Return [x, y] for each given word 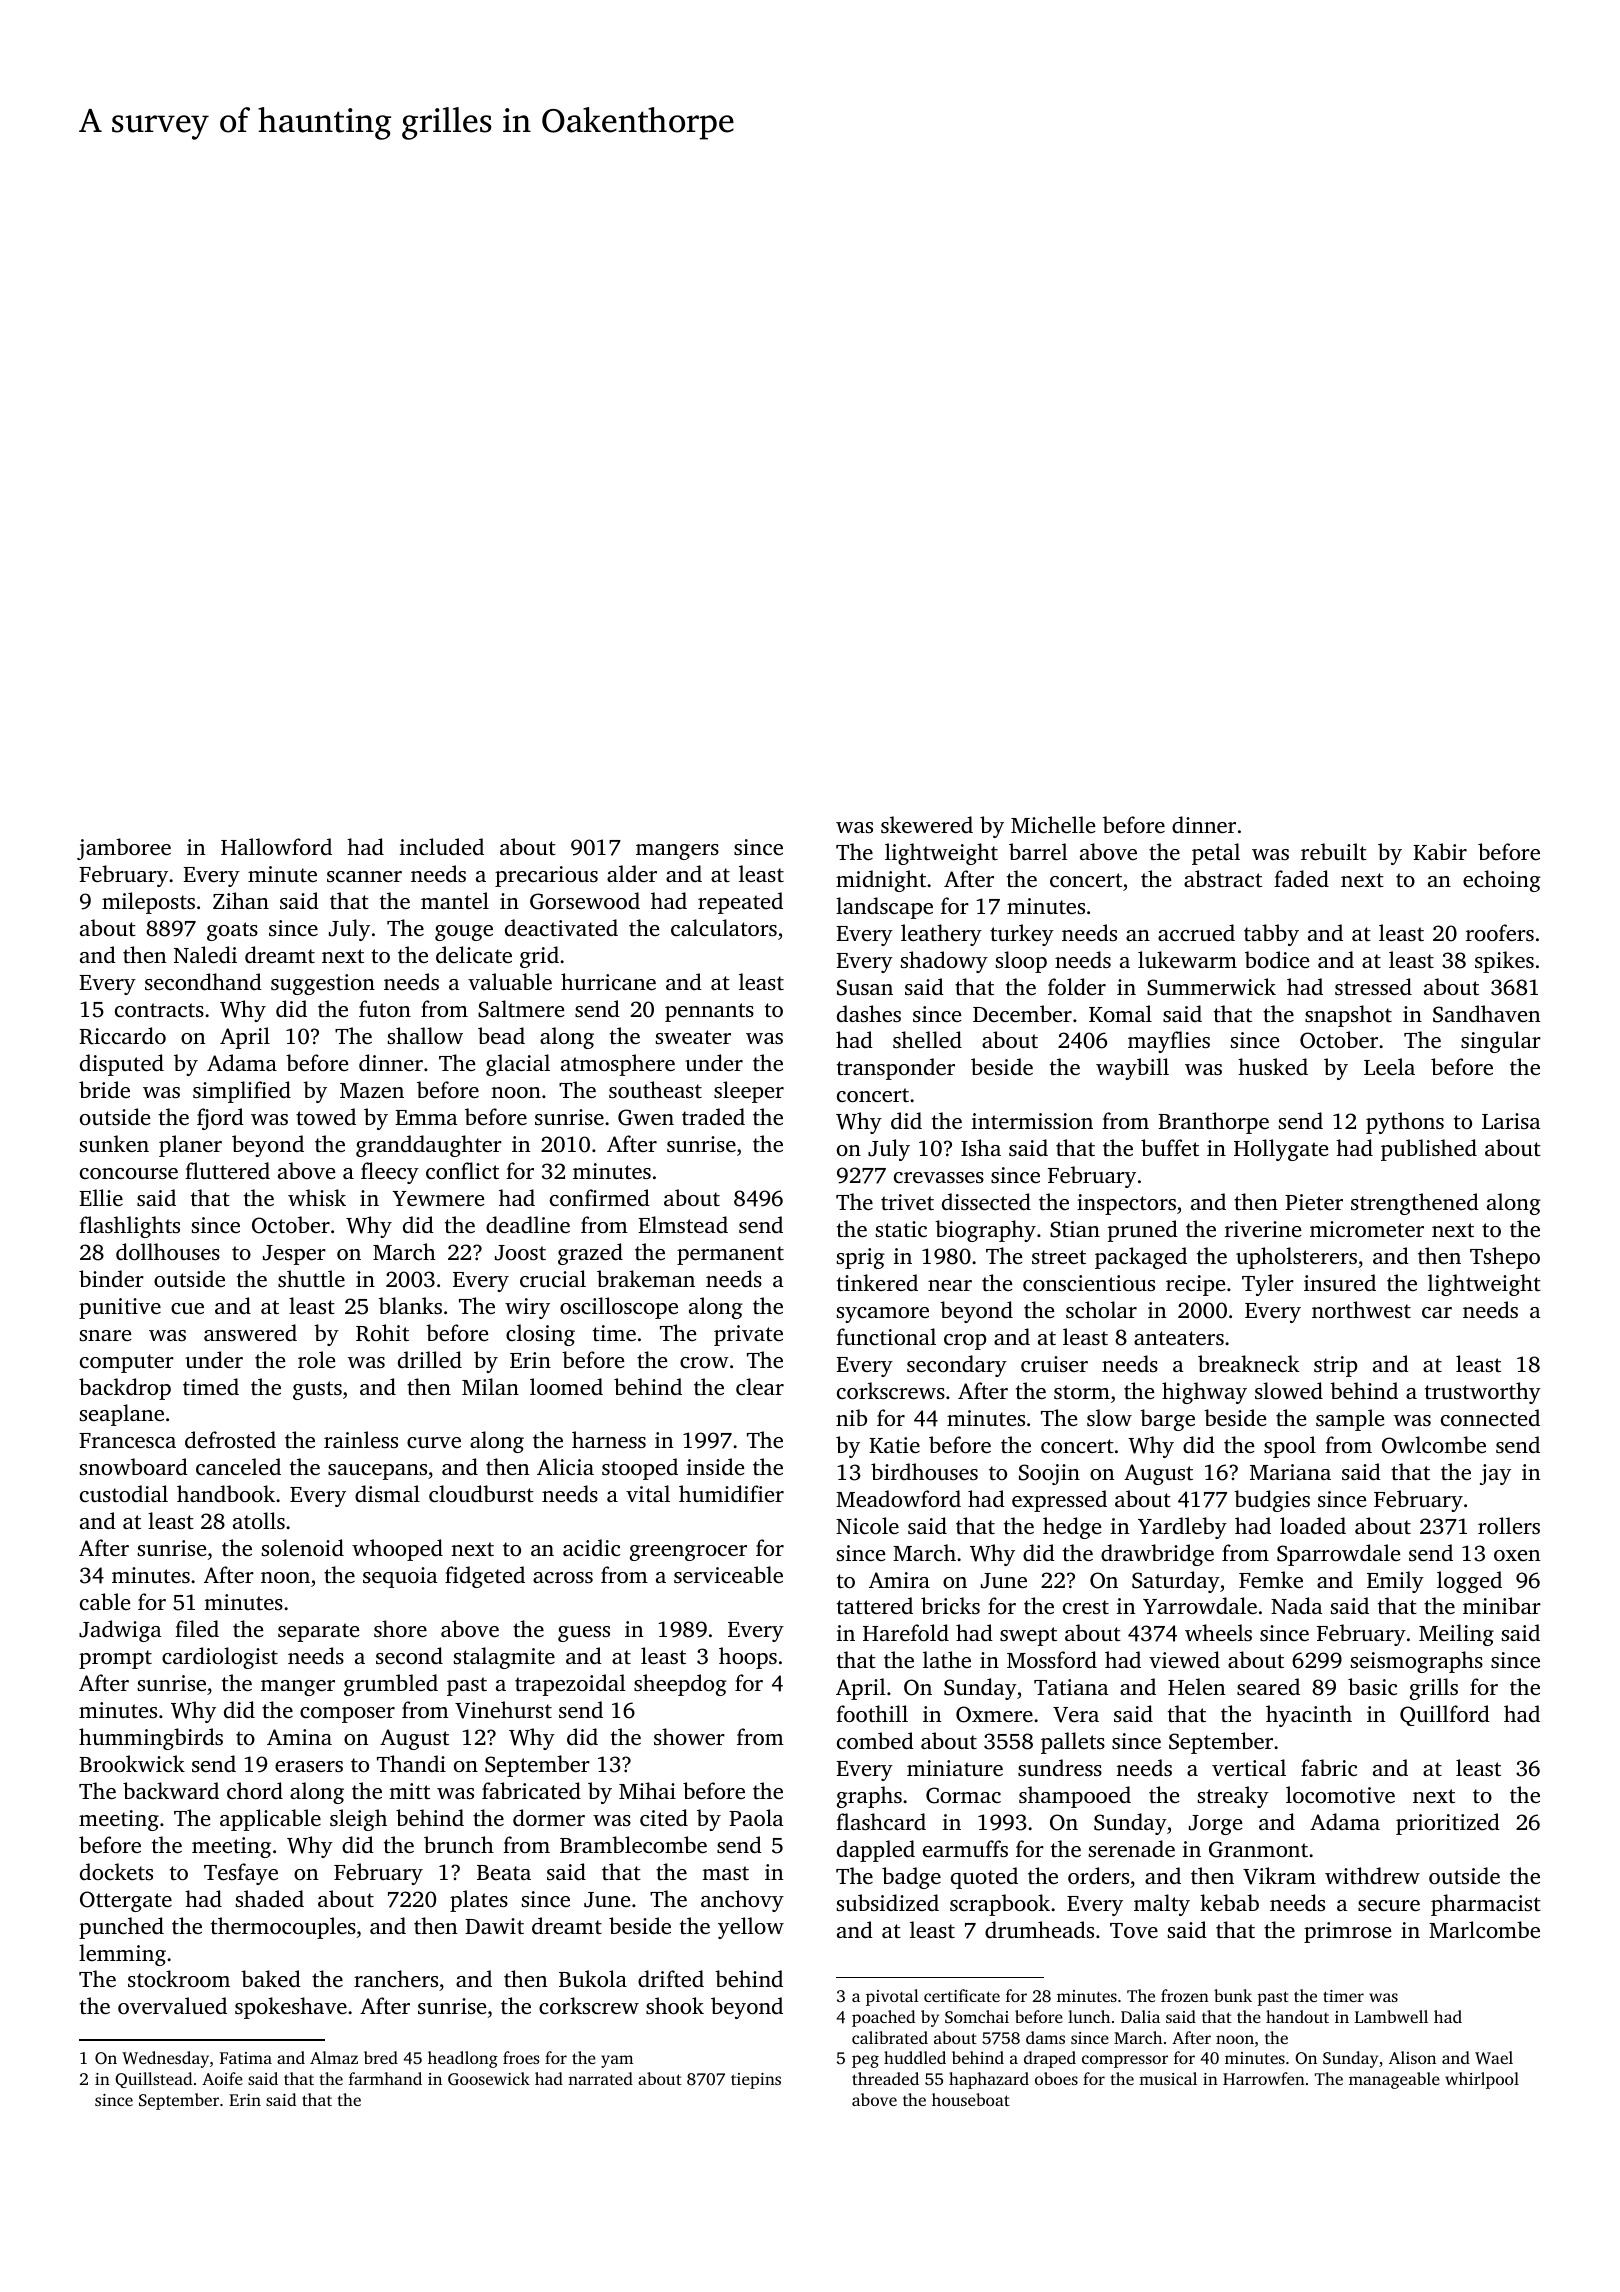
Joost [520, 1253]
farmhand [385, 2078]
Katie [894, 1445]
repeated [740, 903]
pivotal [892, 1997]
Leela [1389, 1066]
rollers [1509, 1525]
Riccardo [122, 1036]
